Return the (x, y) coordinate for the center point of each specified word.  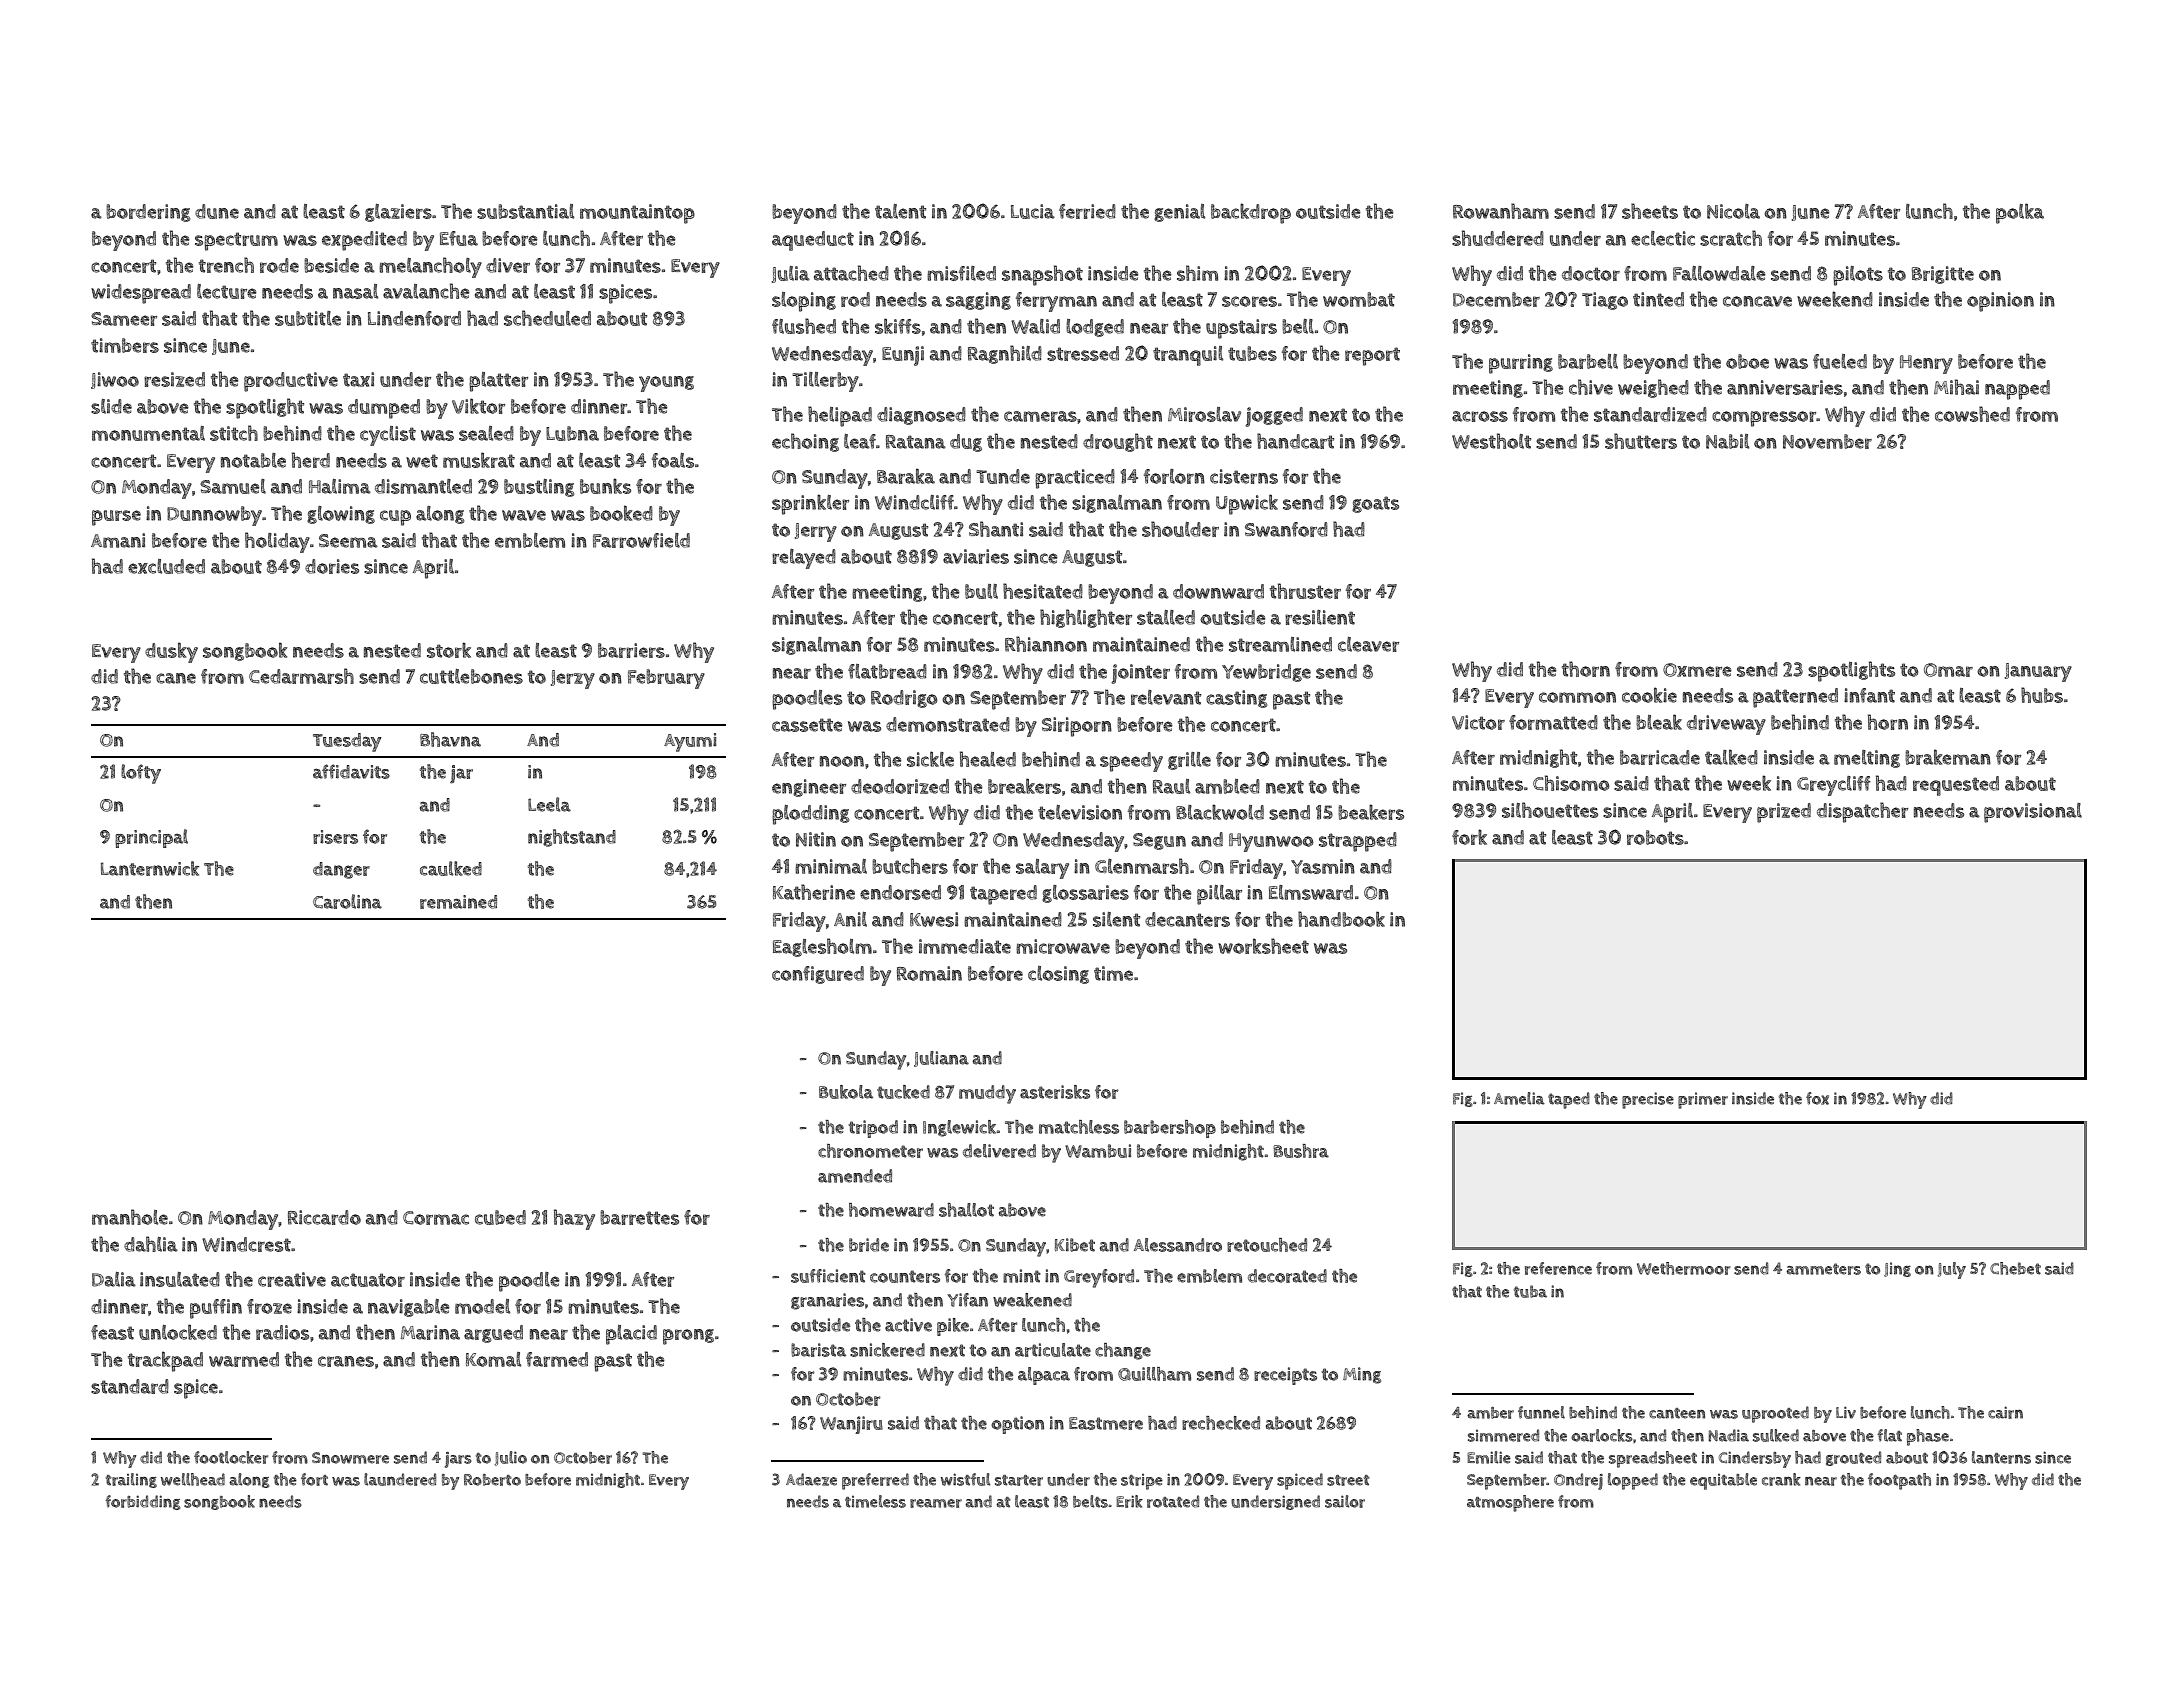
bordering (148, 213)
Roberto (492, 1480)
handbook (1341, 919)
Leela (549, 804)
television (1080, 812)
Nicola (1733, 211)
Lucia (1033, 211)
